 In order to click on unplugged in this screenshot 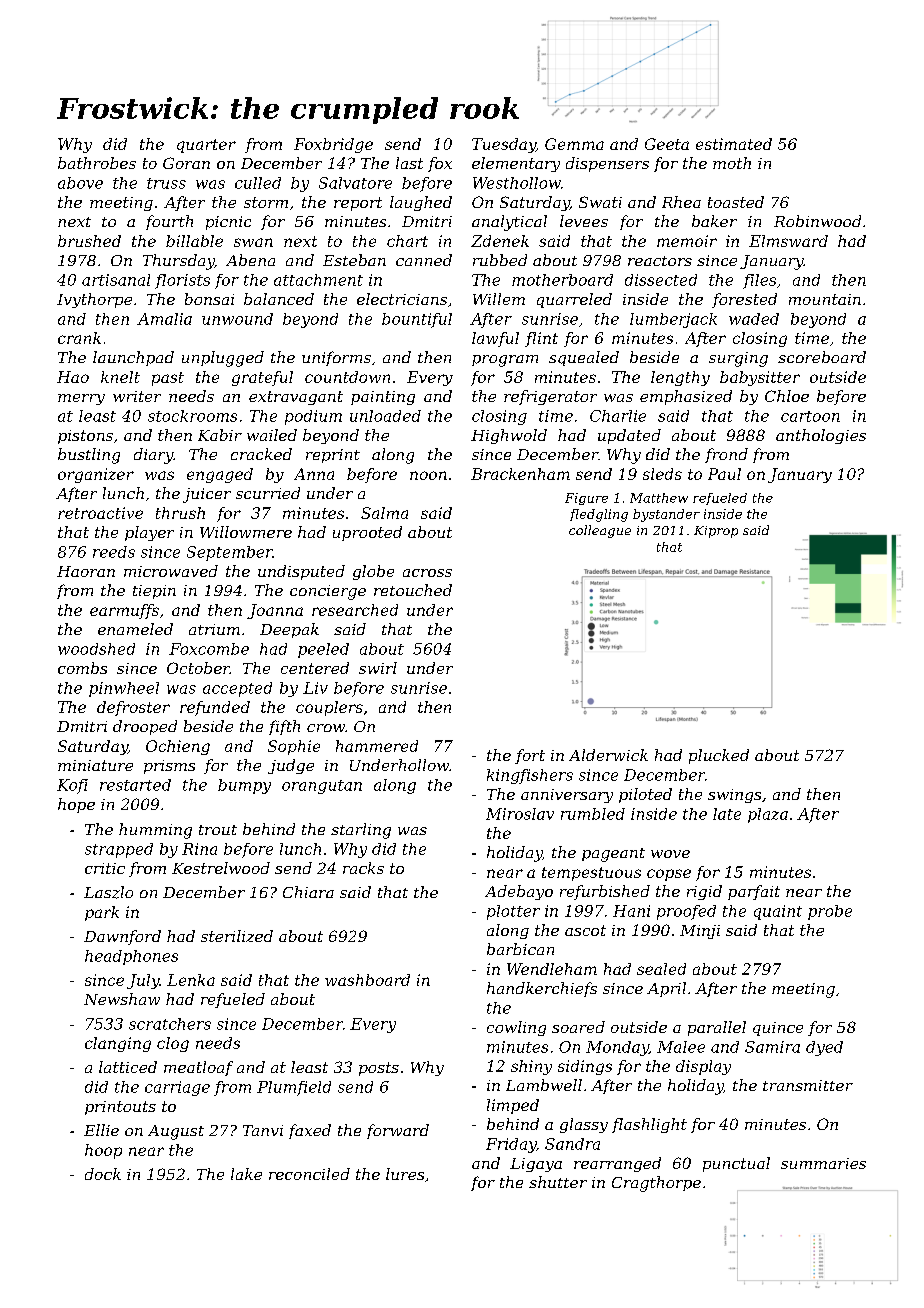, I will do `click(223, 359)`.
